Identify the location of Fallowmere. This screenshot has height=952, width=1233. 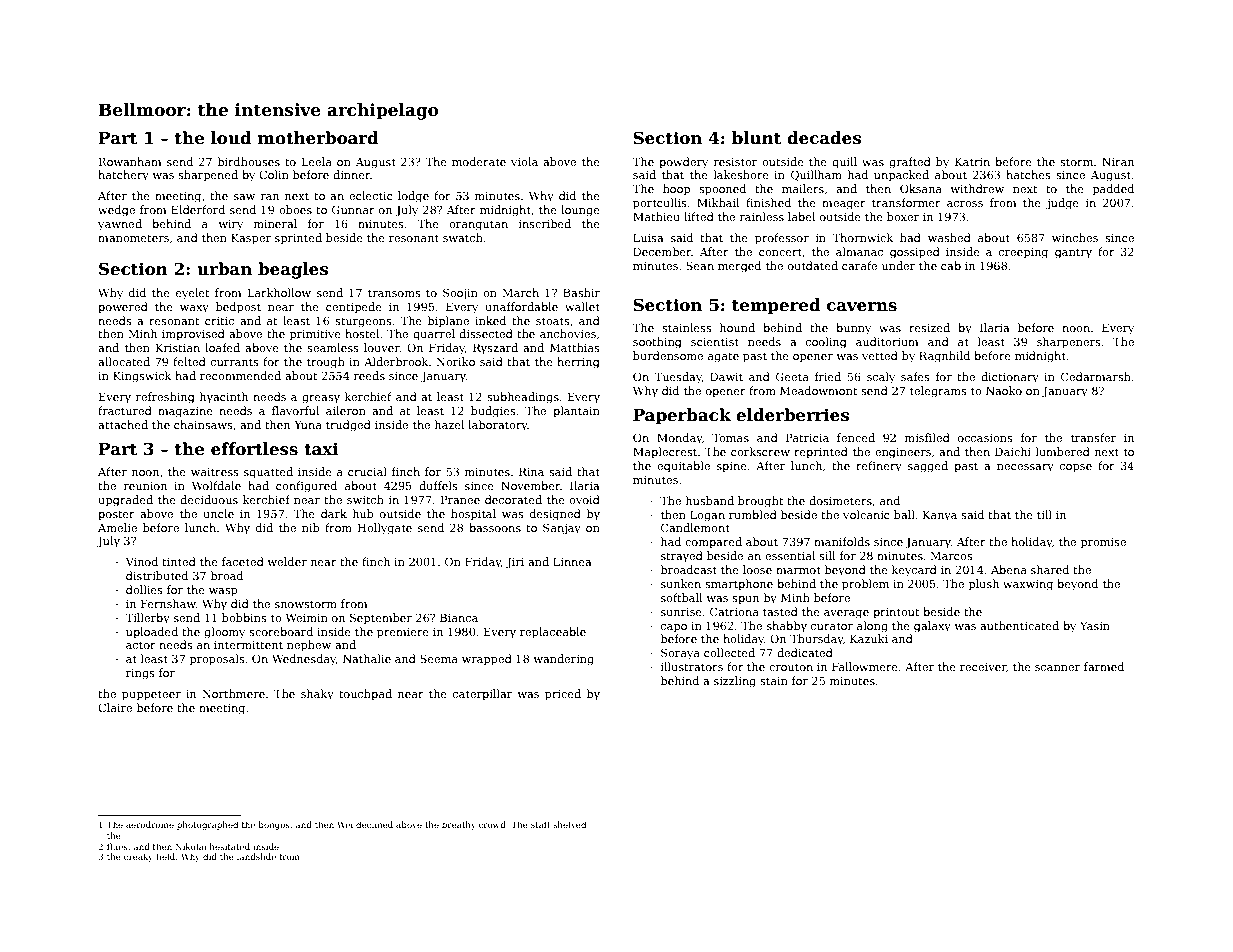
(865, 666).
